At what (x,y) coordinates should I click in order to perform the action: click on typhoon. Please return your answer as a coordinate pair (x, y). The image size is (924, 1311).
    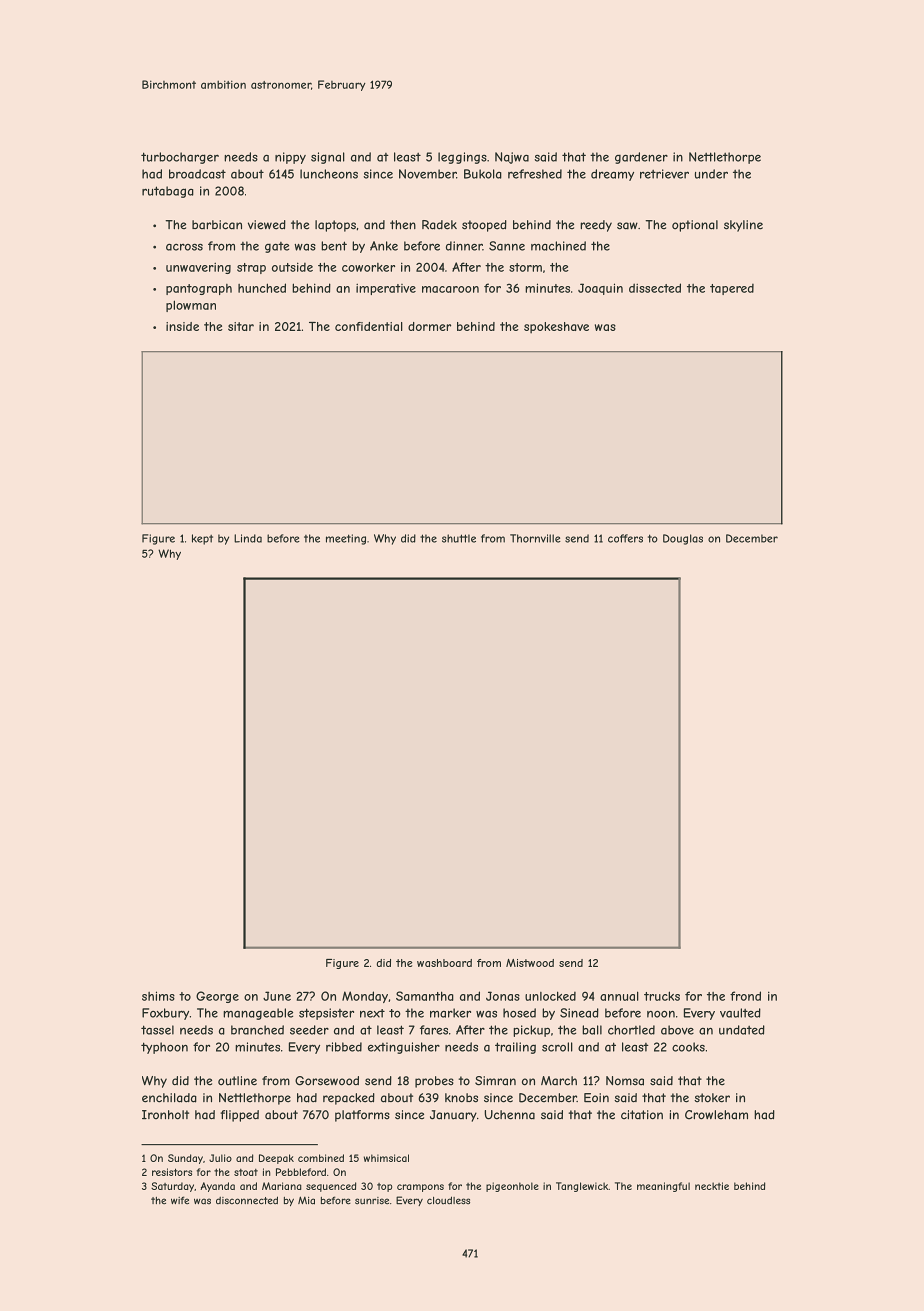
    Looking at the image, I should click on (164, 1048).
